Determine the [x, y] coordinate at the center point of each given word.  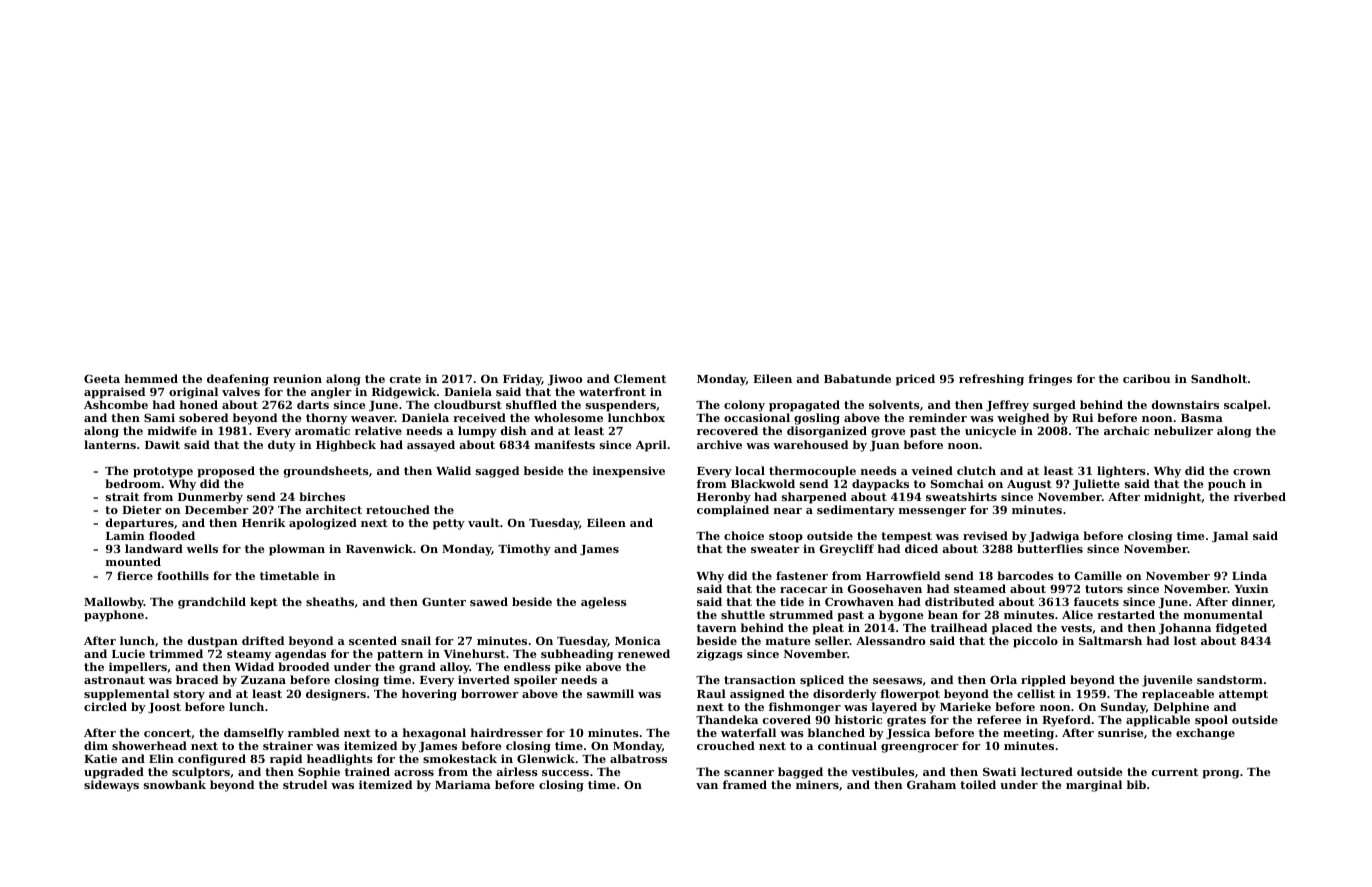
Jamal [1230, 537]
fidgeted [1241, 629]
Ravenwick [379, 548]
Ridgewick [404, 393]
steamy [249, 655]
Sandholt [1219, 378]
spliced [822, 681]
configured [212, 760]
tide [792, 601]
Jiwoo [565, 380]
